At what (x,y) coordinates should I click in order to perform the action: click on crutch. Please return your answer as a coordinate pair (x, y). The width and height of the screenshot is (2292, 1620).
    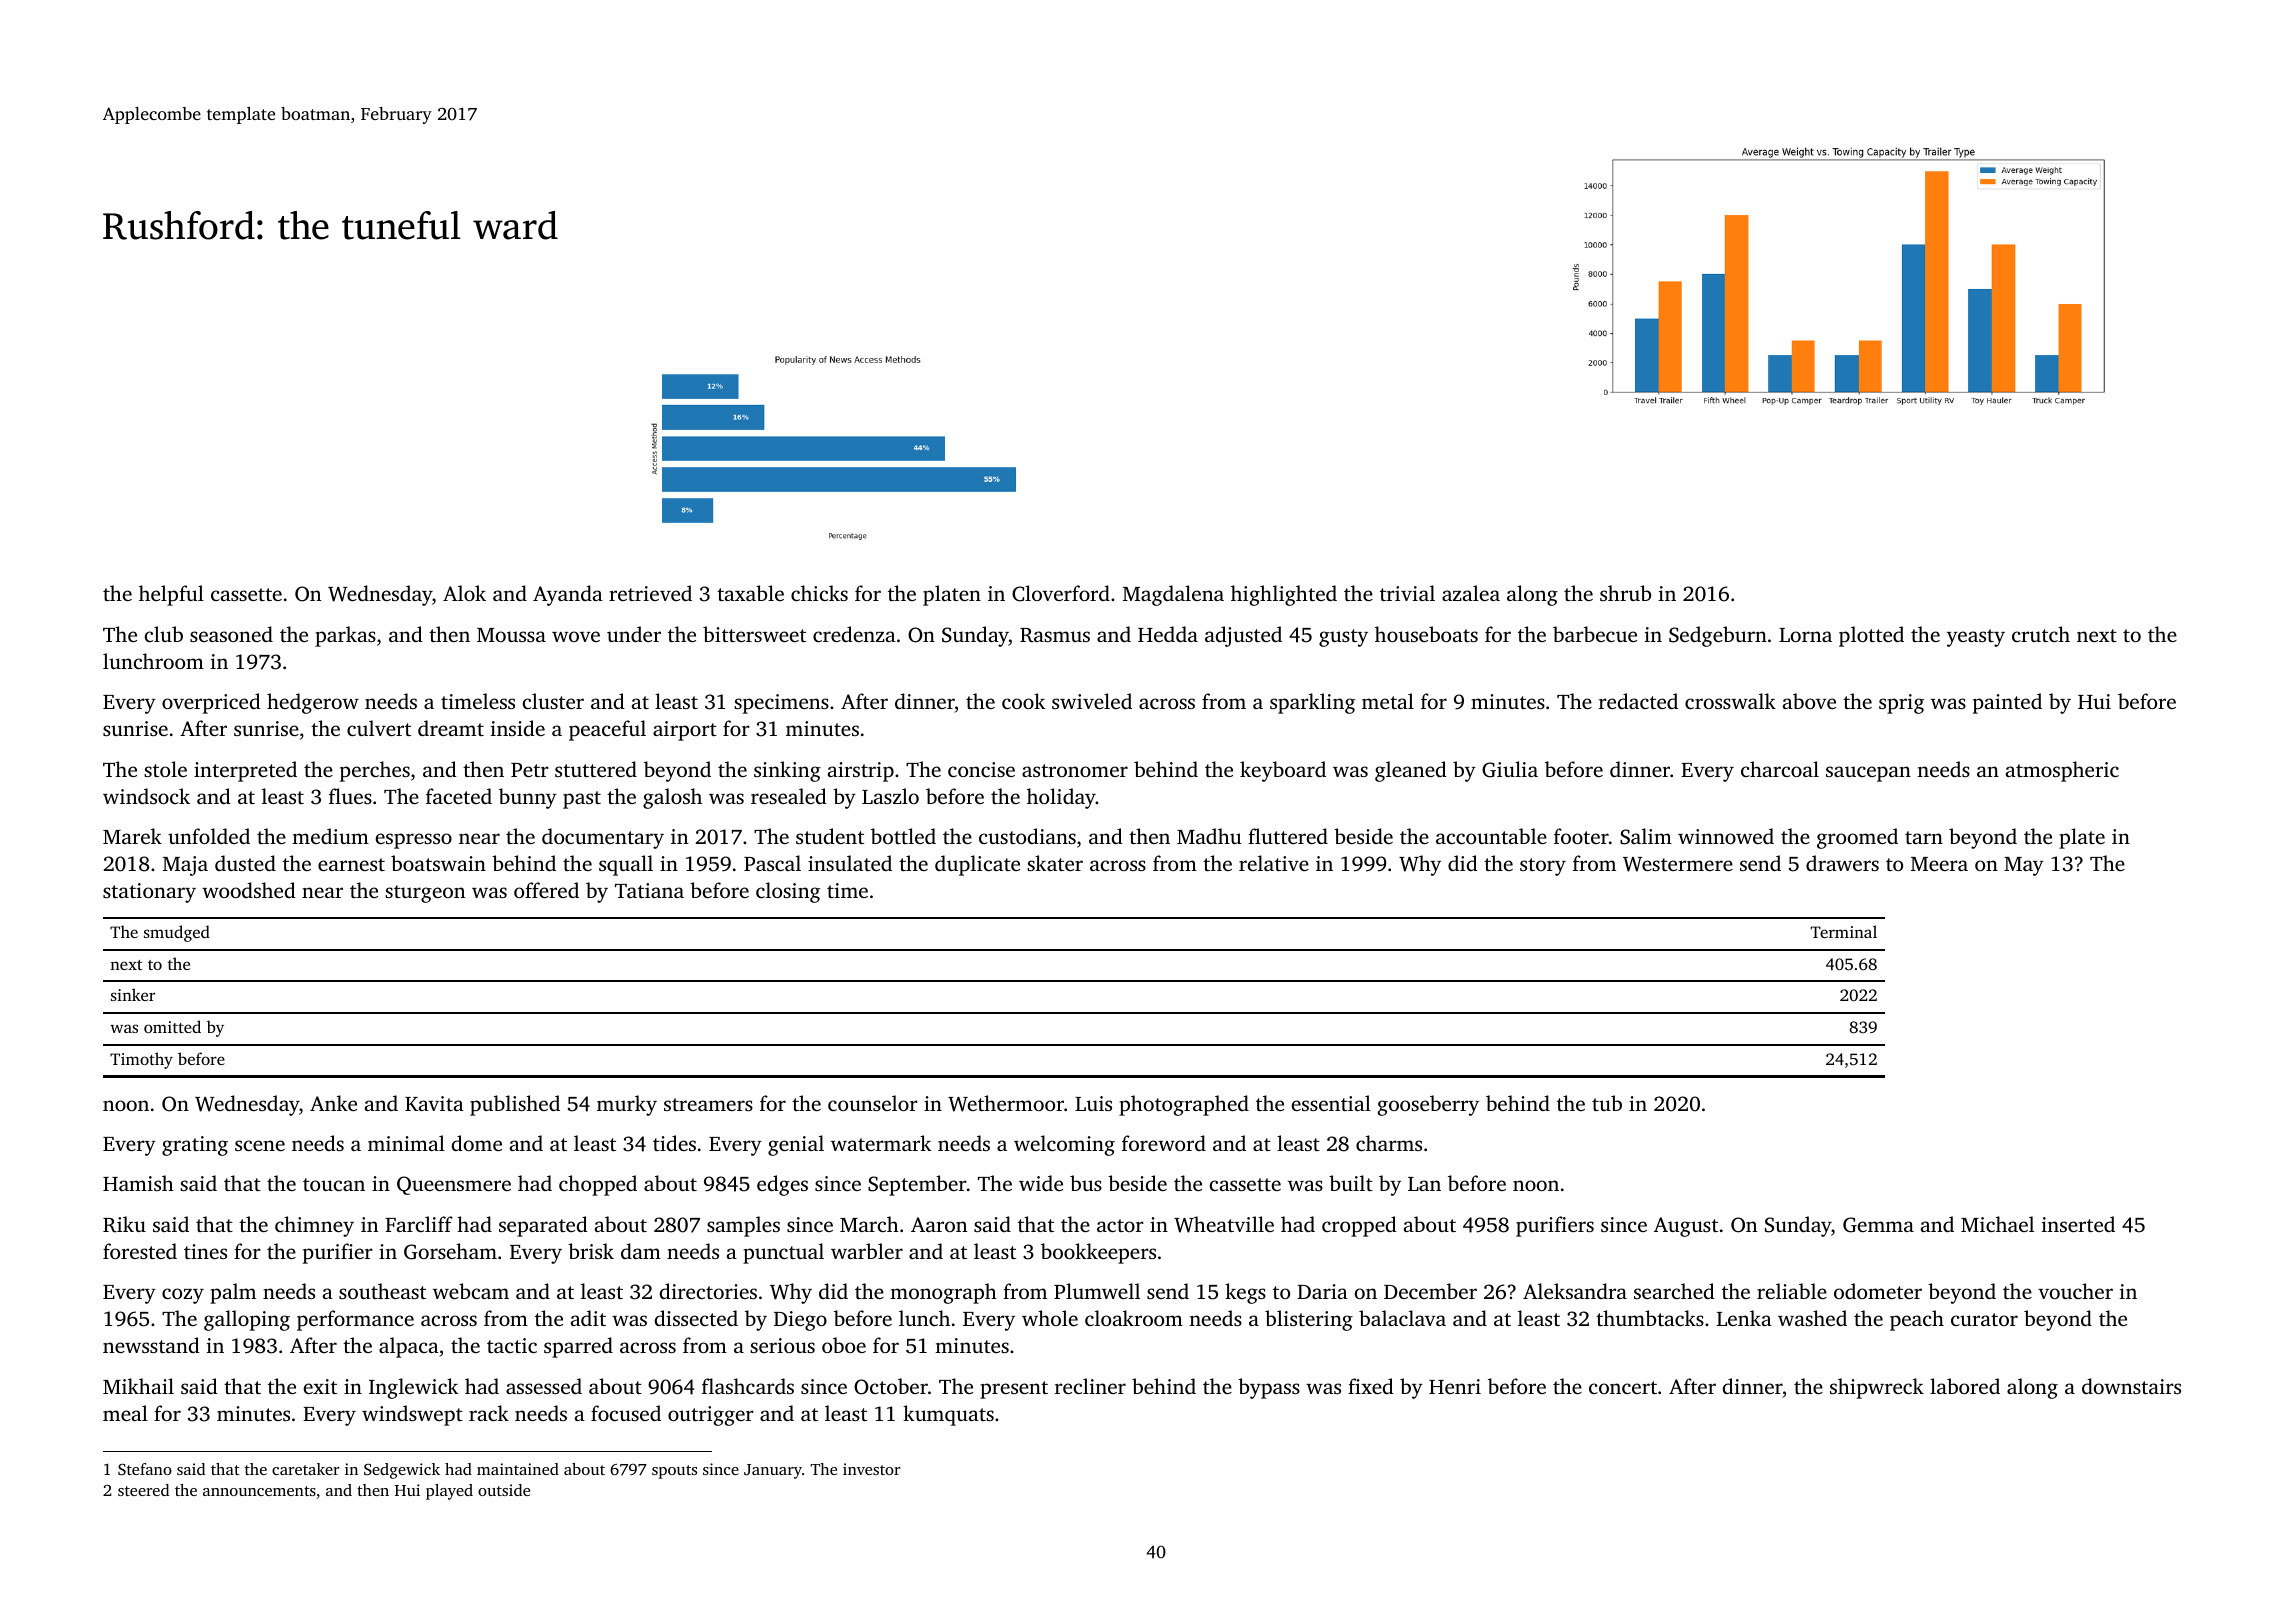
    Looking at the image, I should click on (2041, 634).
